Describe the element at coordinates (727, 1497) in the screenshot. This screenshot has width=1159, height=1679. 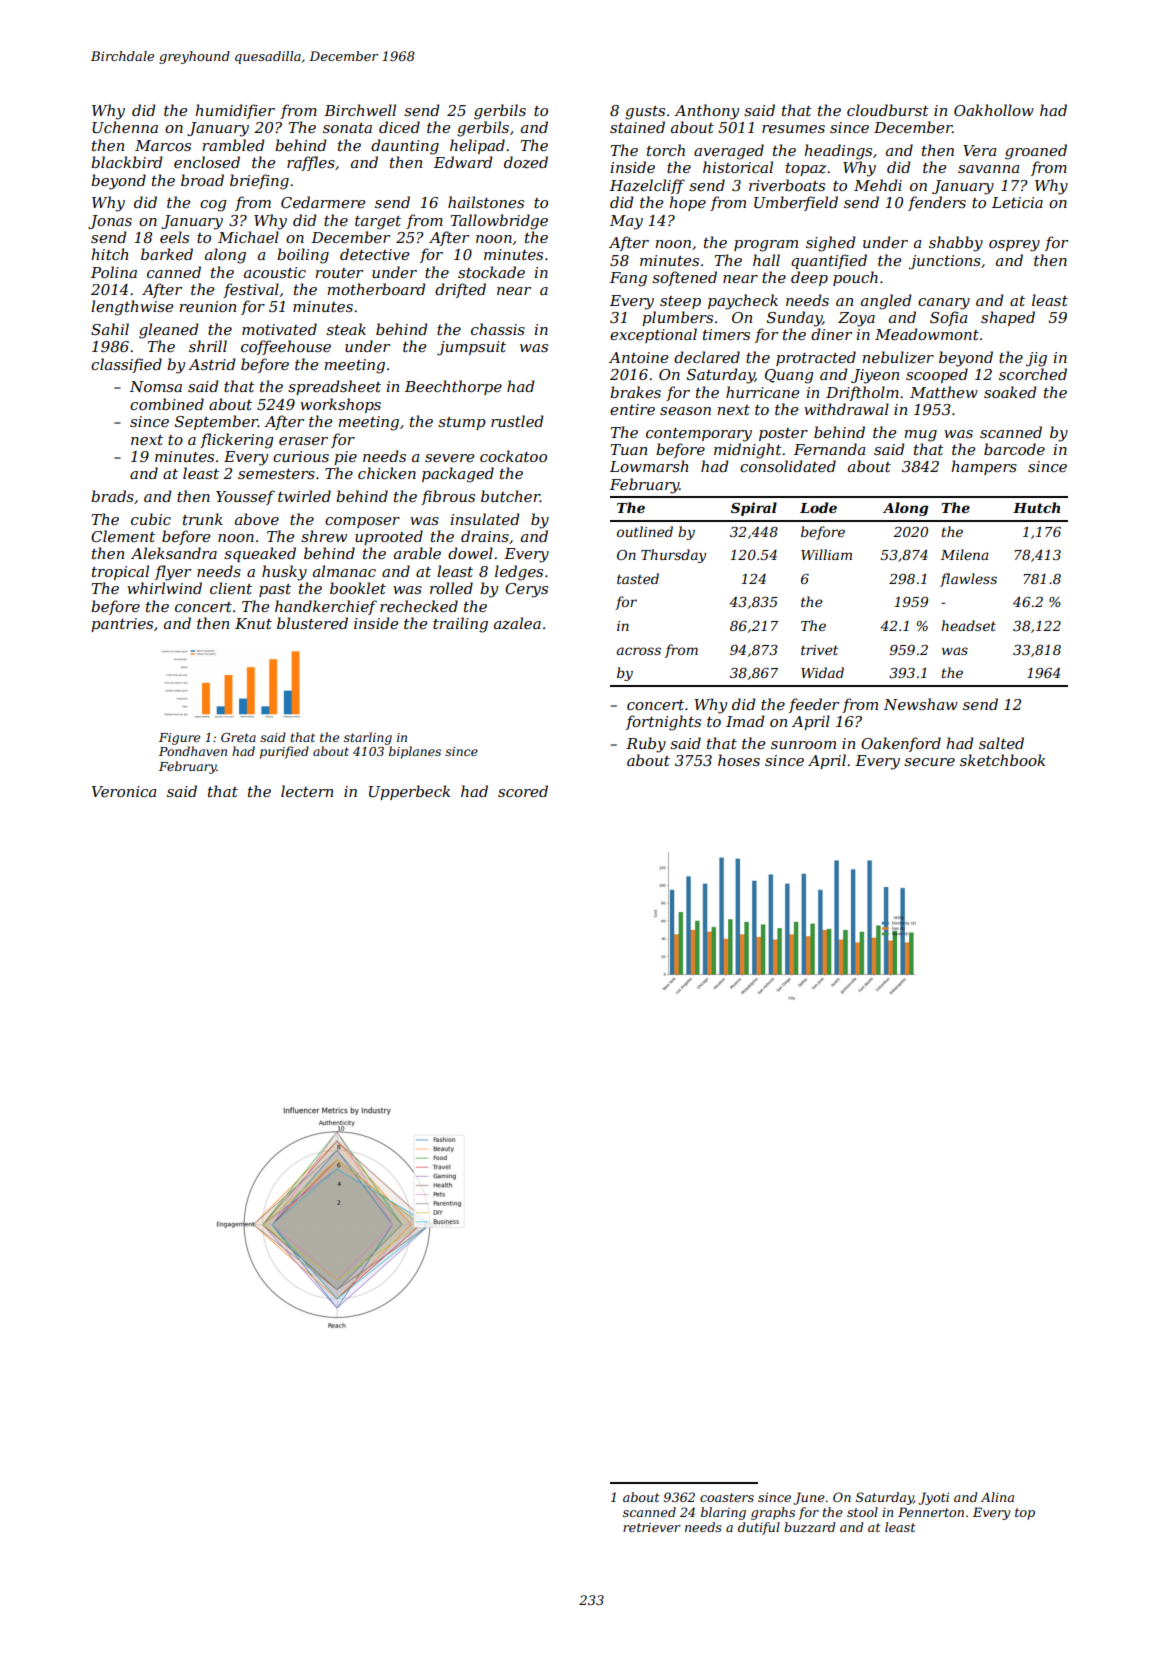
I see `coasters` at that location.
